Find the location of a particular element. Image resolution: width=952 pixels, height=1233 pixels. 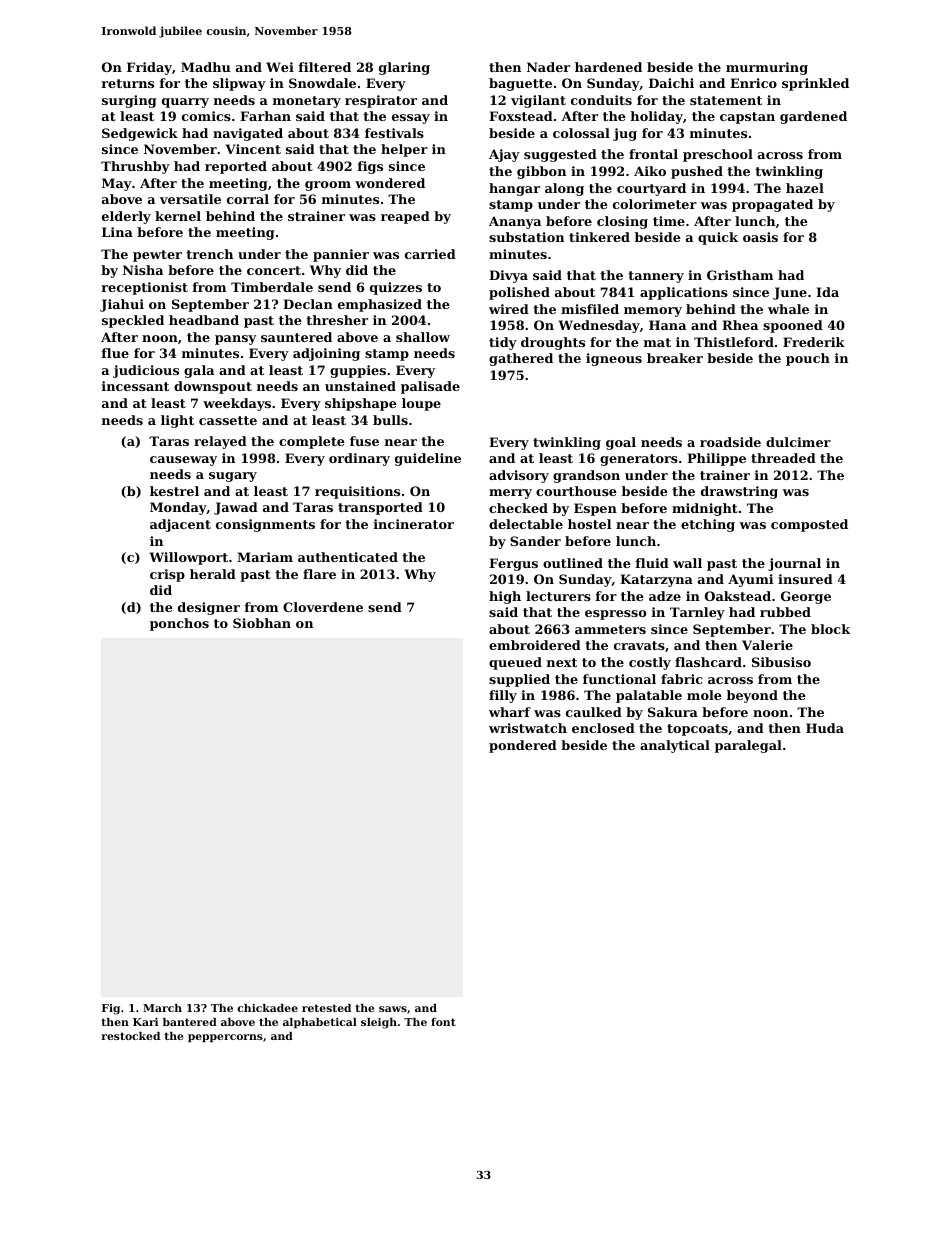

murmuring is located at coordinates (767, 68).
